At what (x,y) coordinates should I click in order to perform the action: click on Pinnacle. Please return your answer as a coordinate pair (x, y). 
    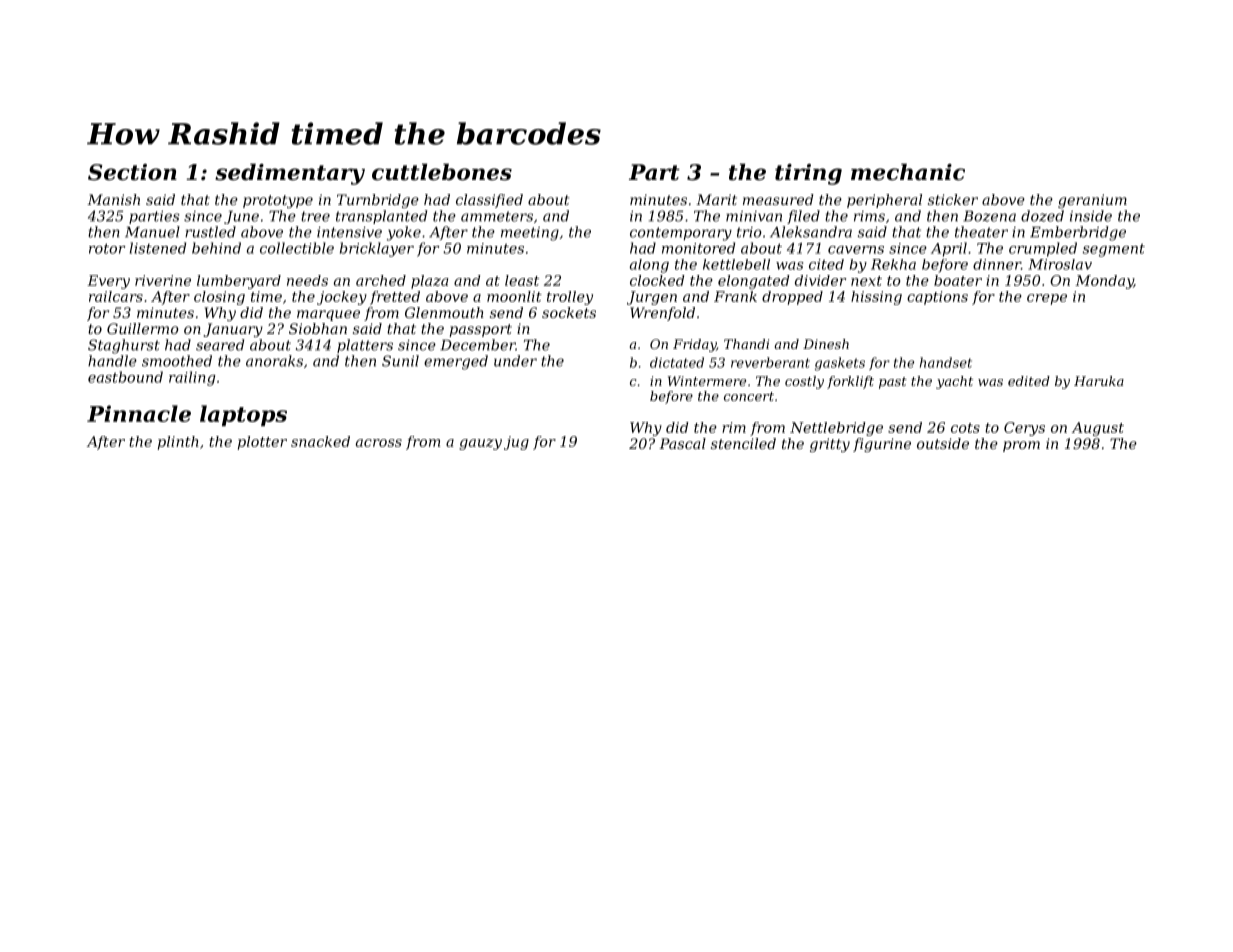
    Looking at the image, I should click on (139, 413).
